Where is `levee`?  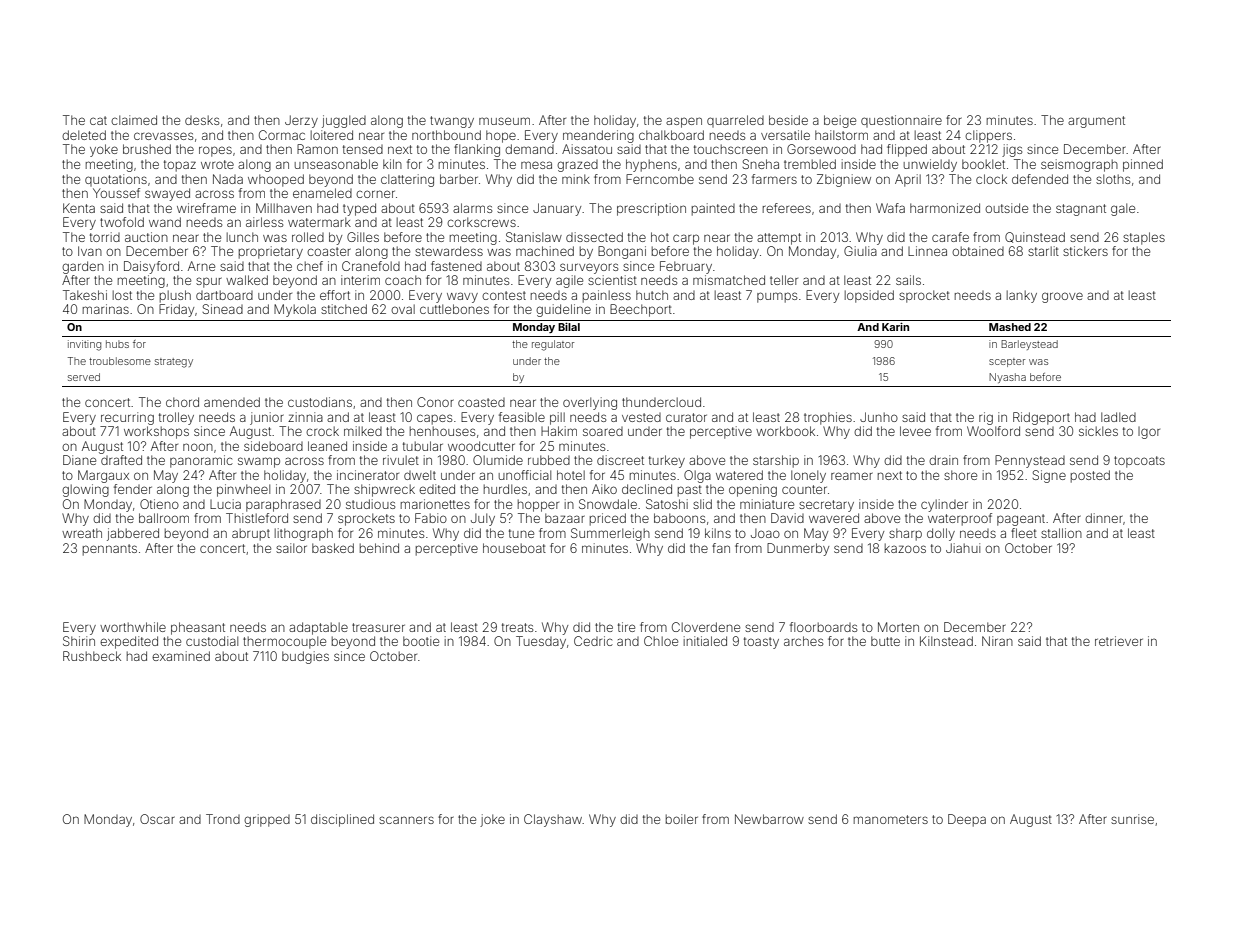
levee is located at coordinates (915, 431).
